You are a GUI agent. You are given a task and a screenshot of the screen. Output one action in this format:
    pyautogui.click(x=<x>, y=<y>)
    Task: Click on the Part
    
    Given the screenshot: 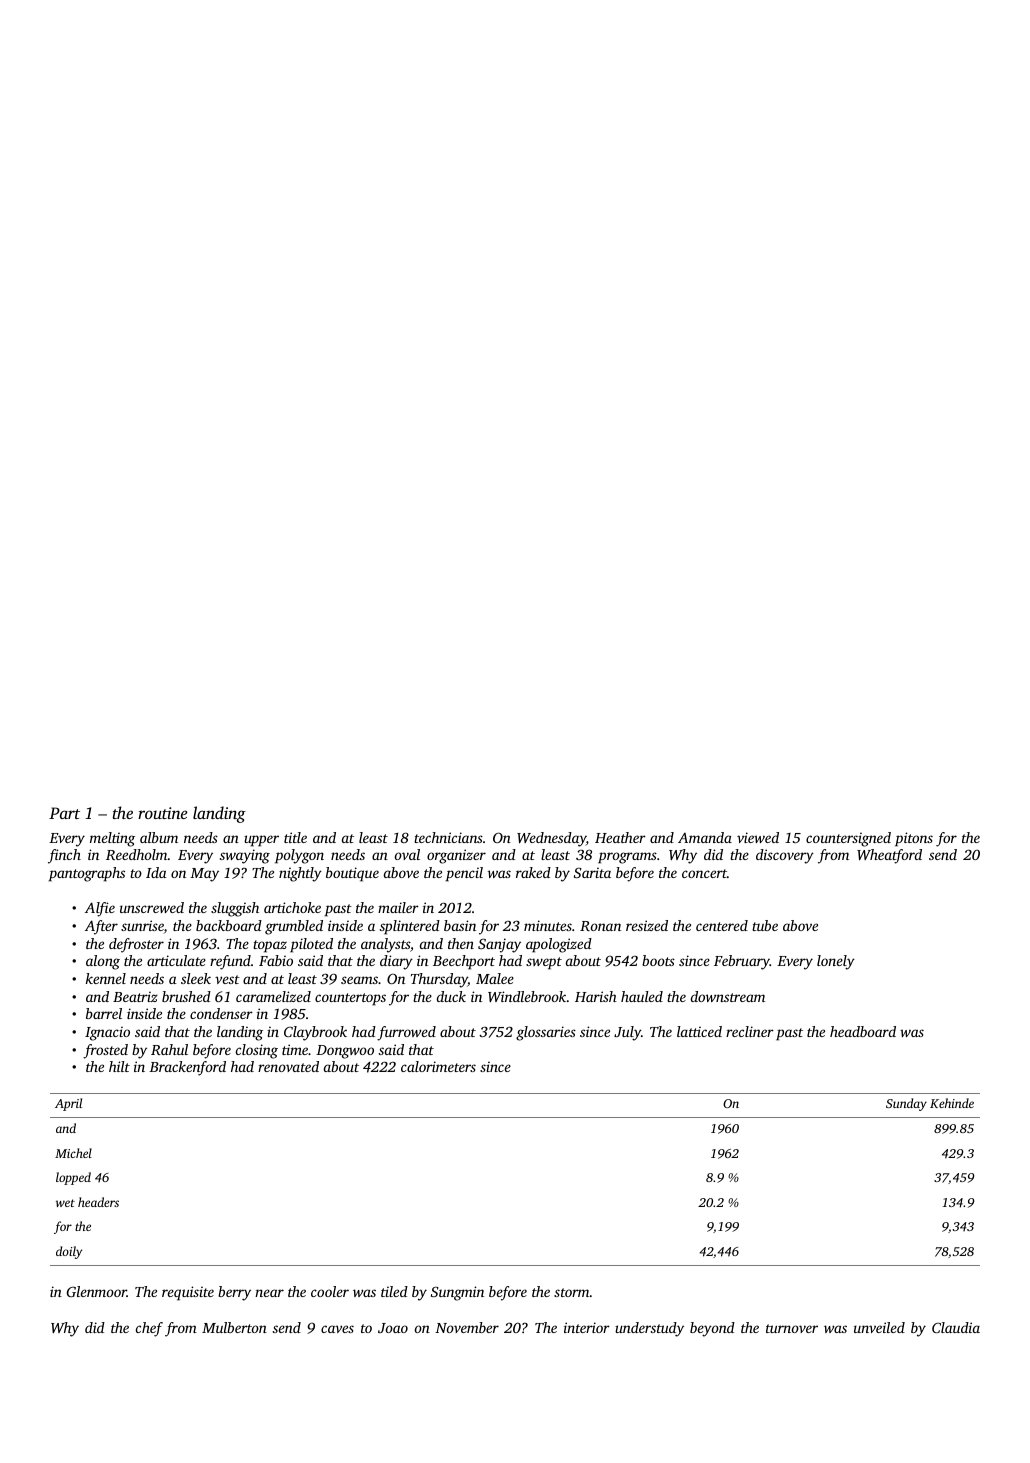 What is the action you would take?
    pyautogui.click(x=64, y=813)
